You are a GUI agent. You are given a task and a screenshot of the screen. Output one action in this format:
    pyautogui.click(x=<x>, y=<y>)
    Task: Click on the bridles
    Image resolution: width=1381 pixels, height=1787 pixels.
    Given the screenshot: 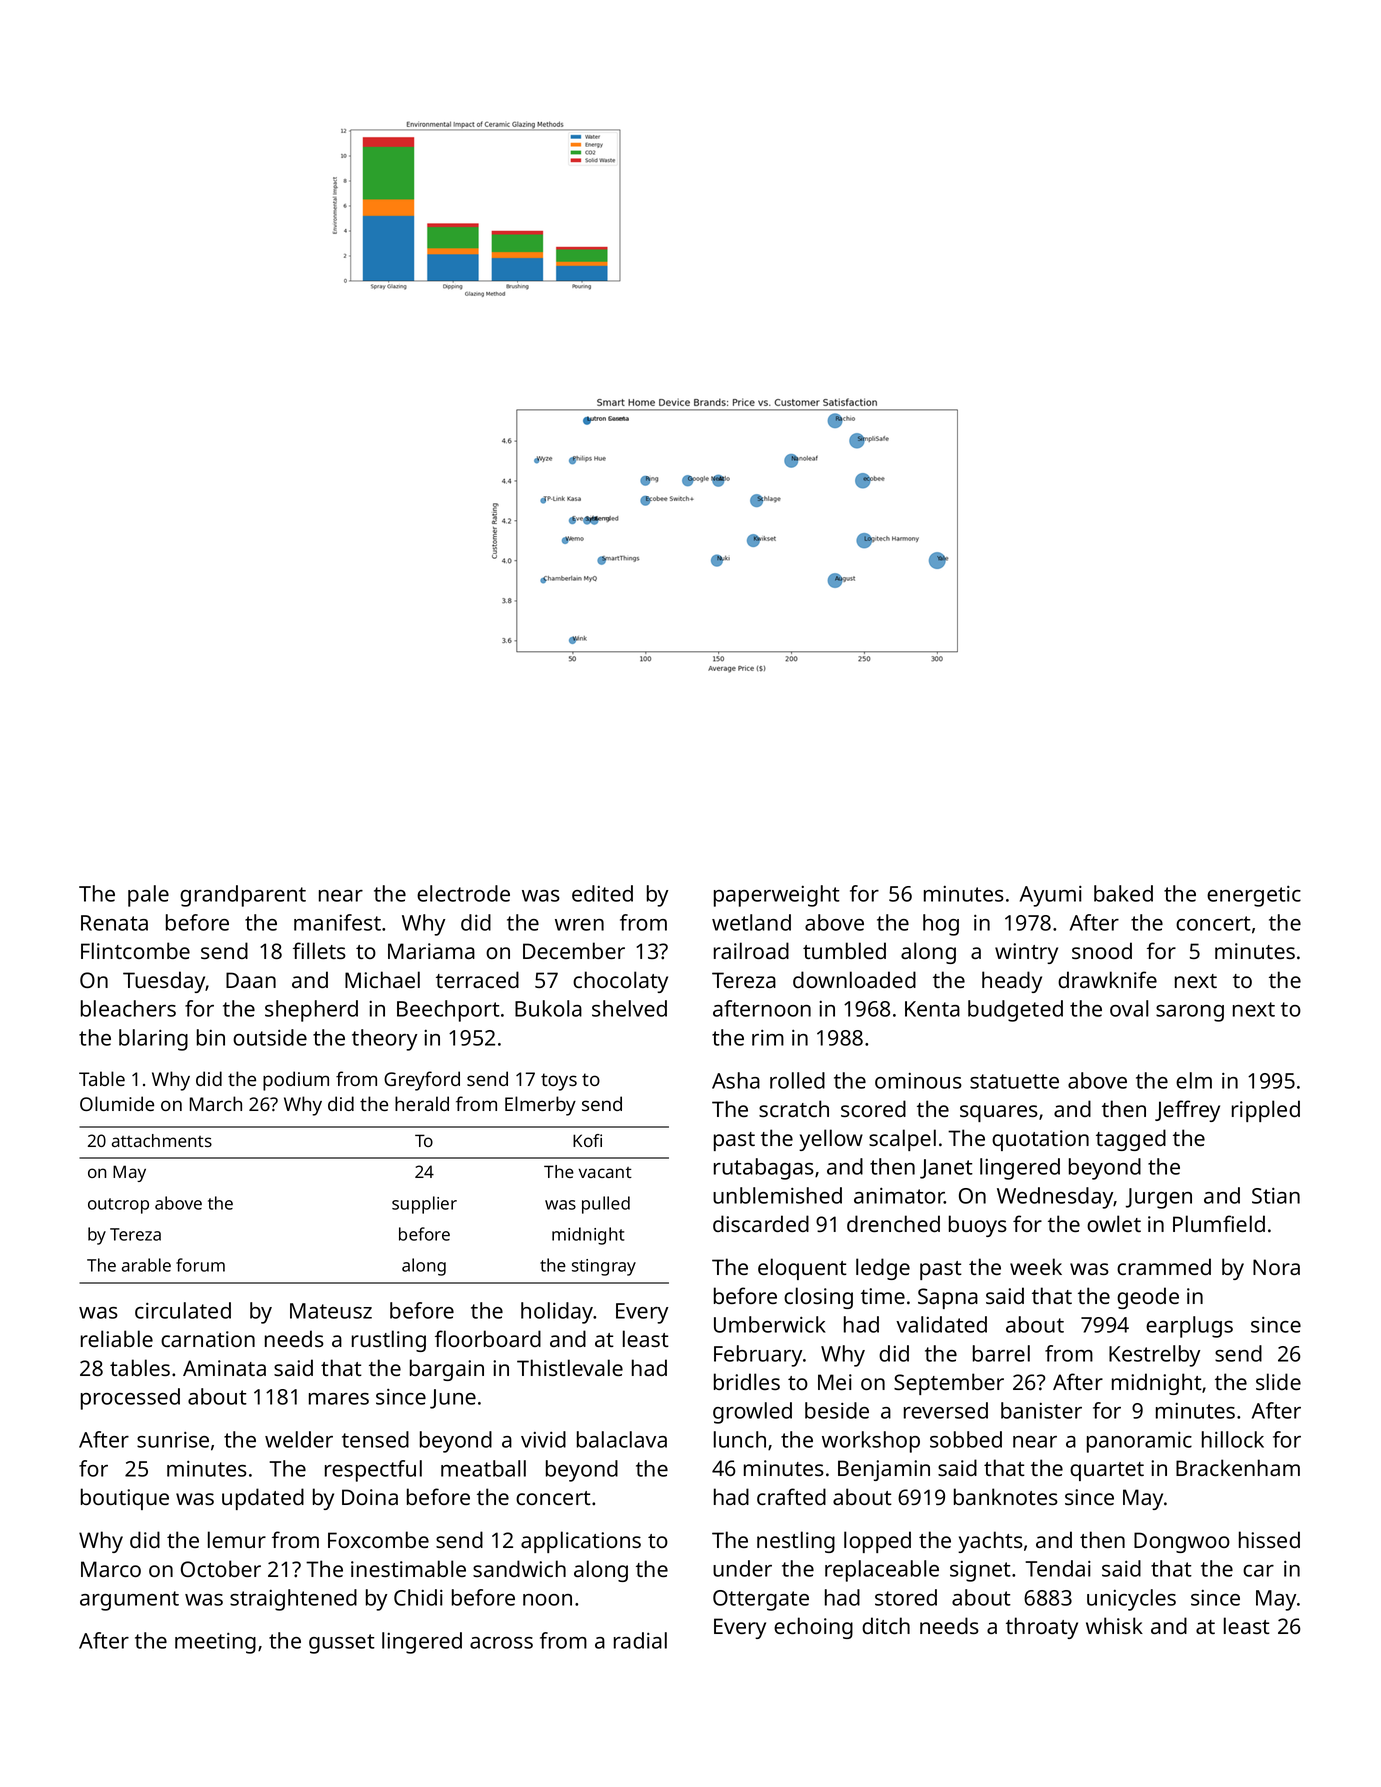 What is the action you would take?
    pyautogui.click(x=747, y=1381)
